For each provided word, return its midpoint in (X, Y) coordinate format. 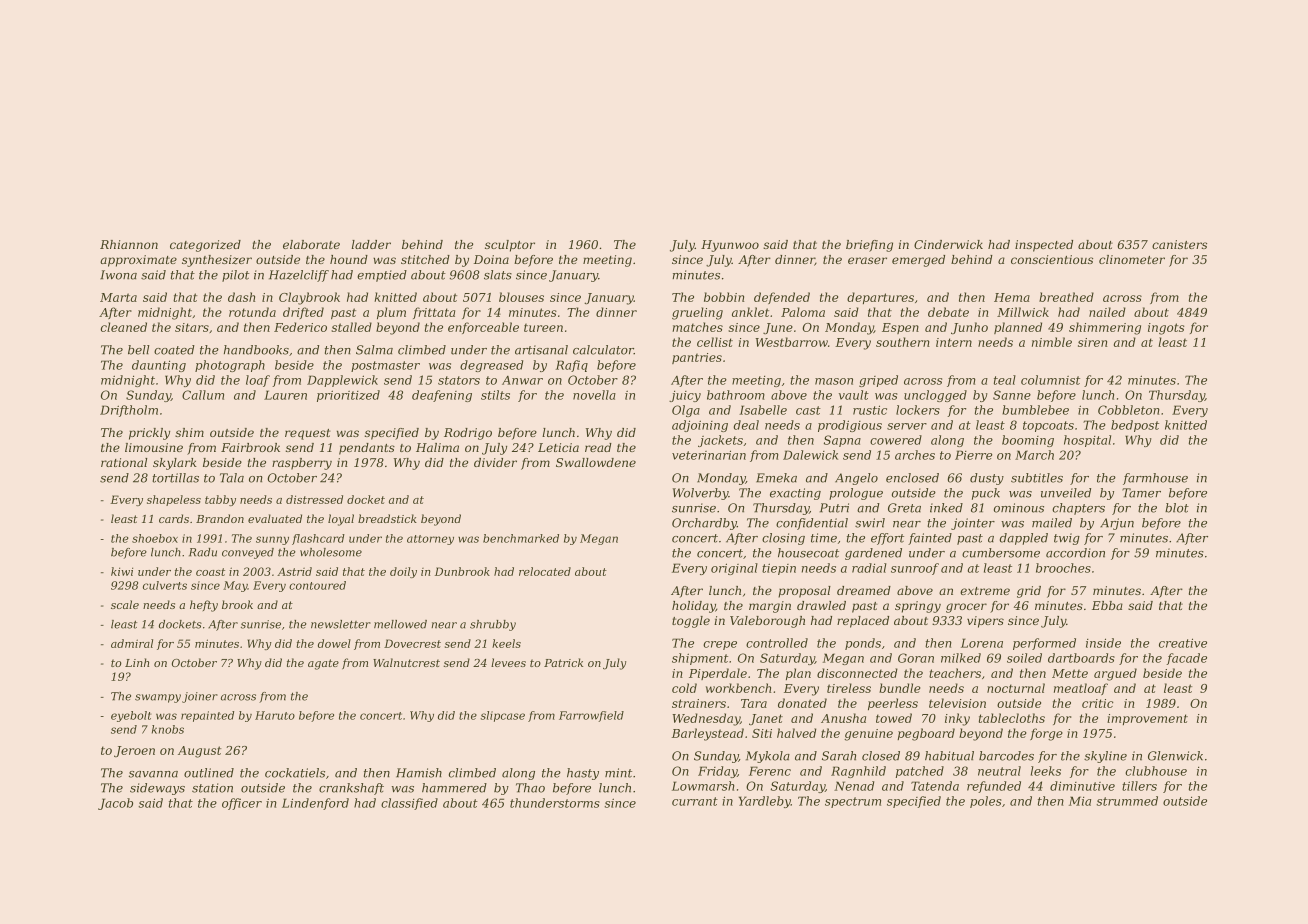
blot (1177, 508)
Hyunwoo (730, 246)
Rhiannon (129, 244)
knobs (168, 729)
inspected (1044, 246)
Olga (686, 411)
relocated (545, 571)
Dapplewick (342, 381)
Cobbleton (1129, 410)
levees (508, 662)
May (235, 586)
